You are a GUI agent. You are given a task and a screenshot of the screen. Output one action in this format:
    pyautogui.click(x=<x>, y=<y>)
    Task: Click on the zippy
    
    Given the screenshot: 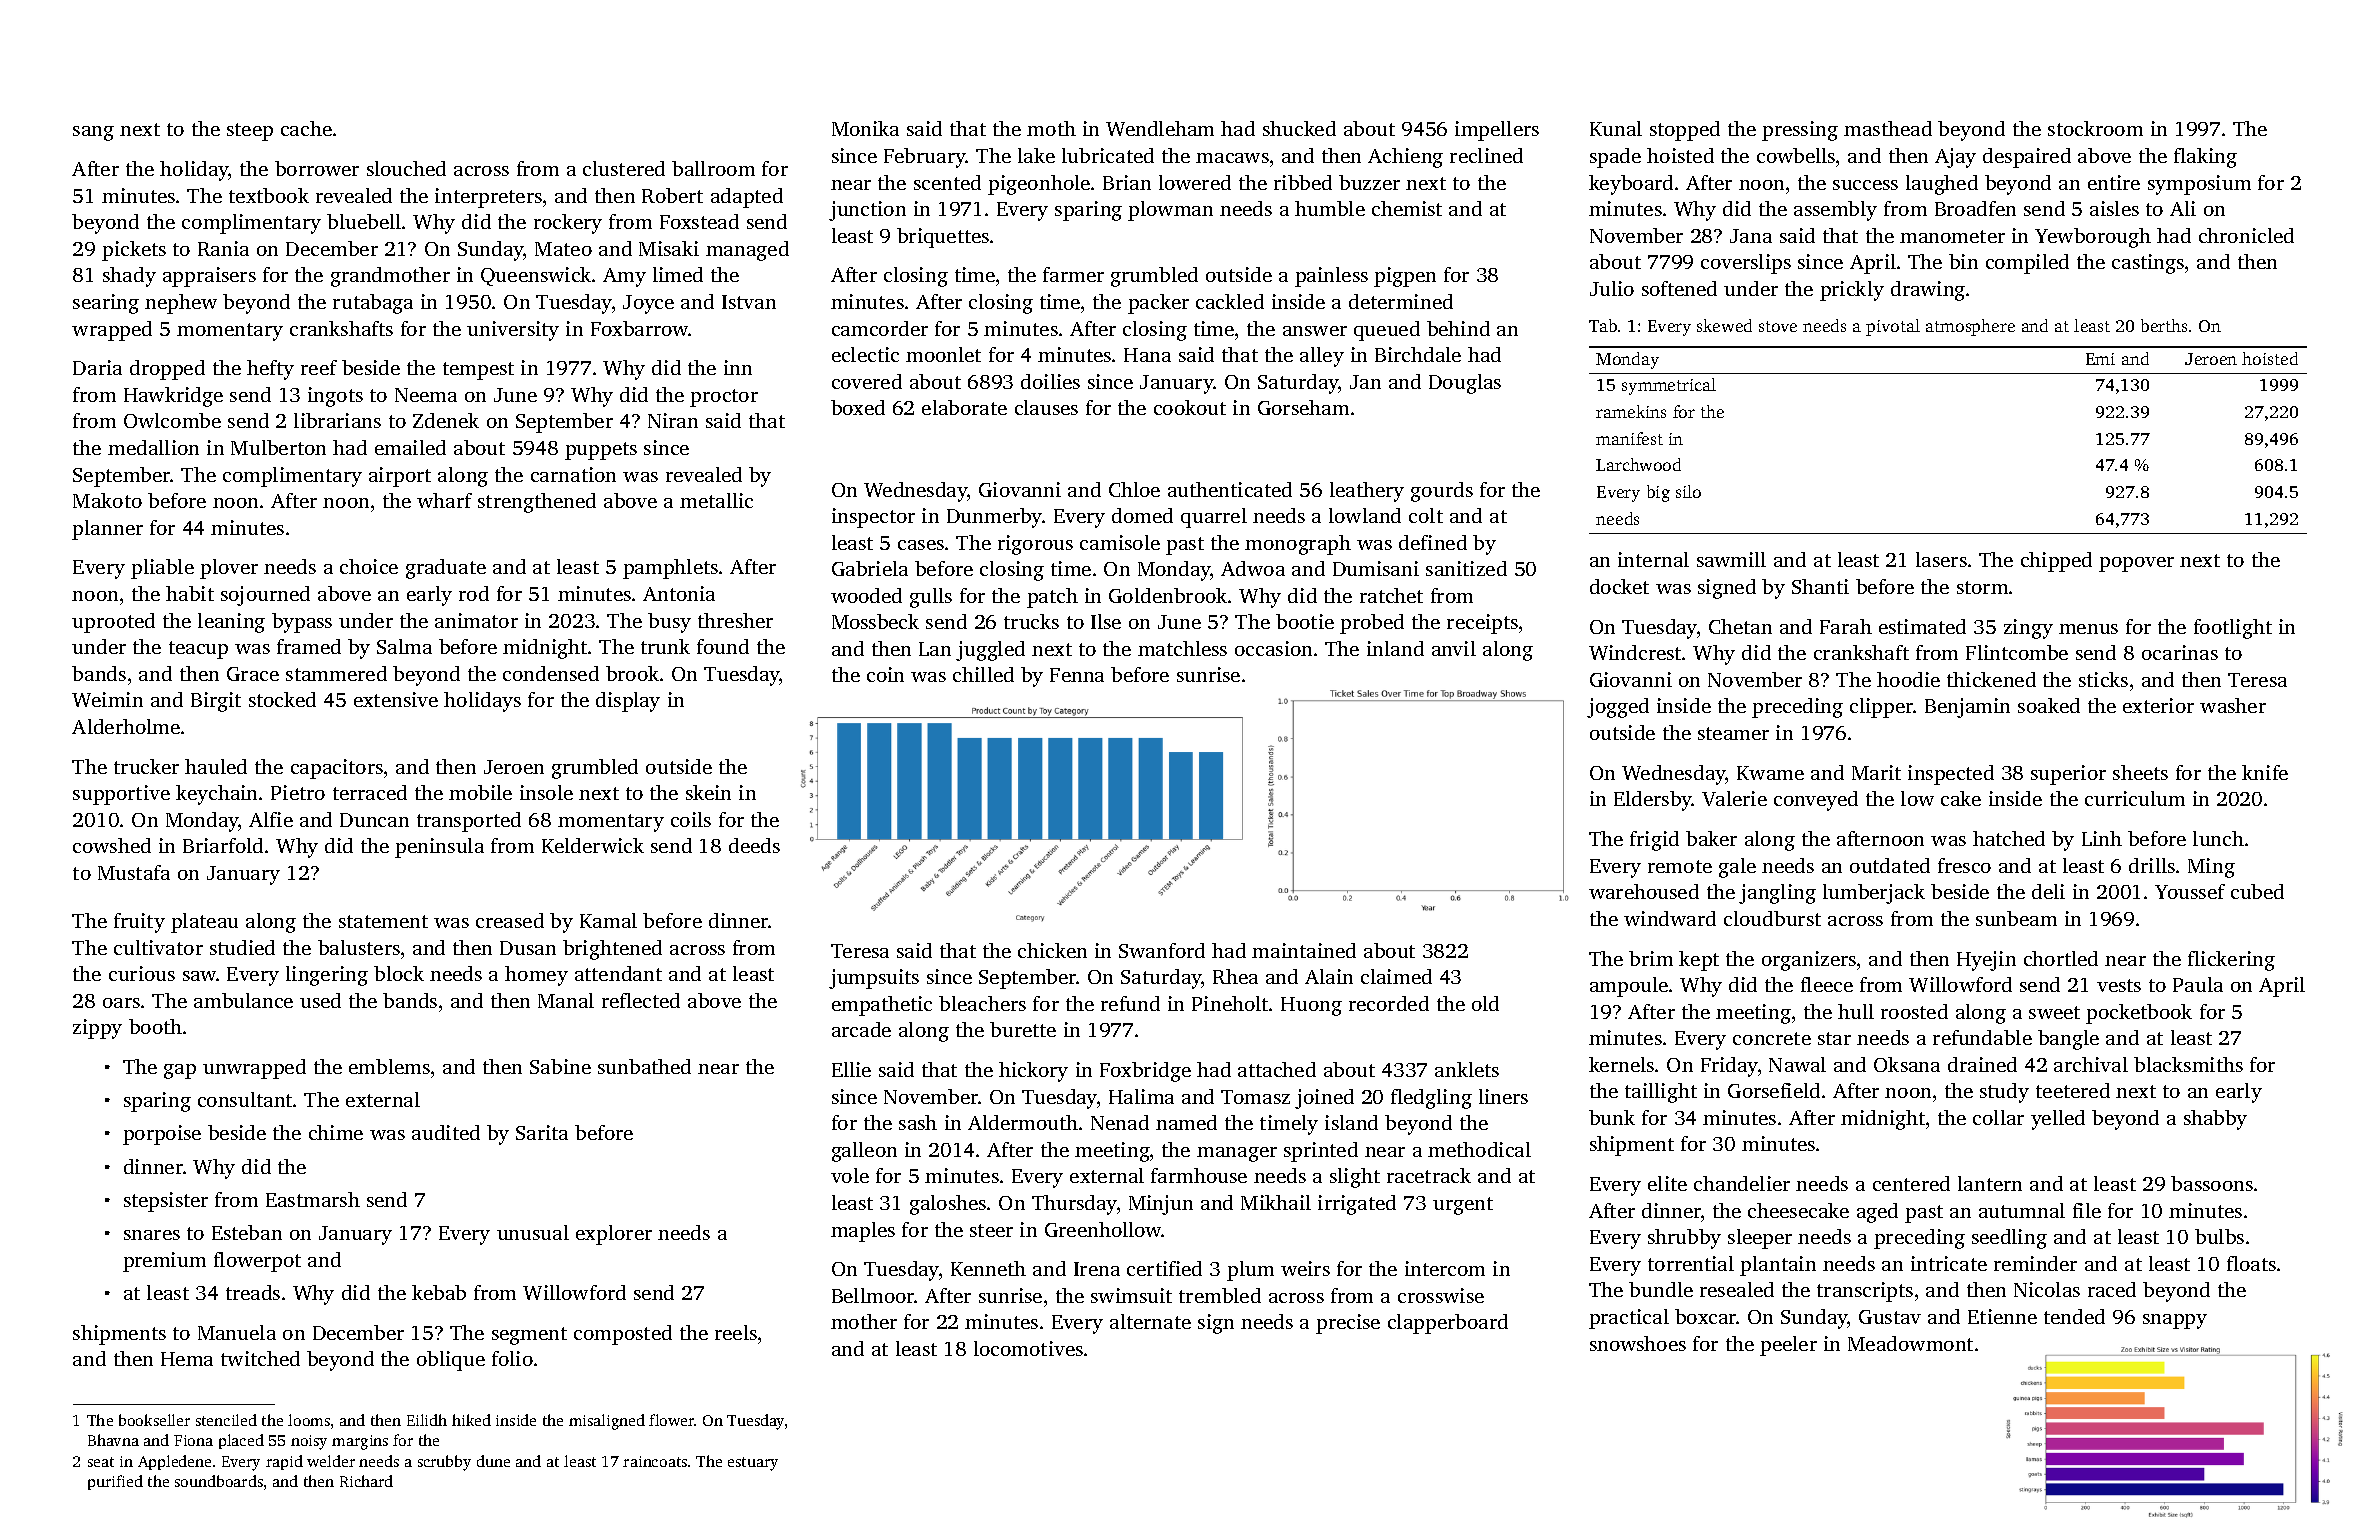 What is the action you would take?
    pyautogui.click(x=97, y=1029)
